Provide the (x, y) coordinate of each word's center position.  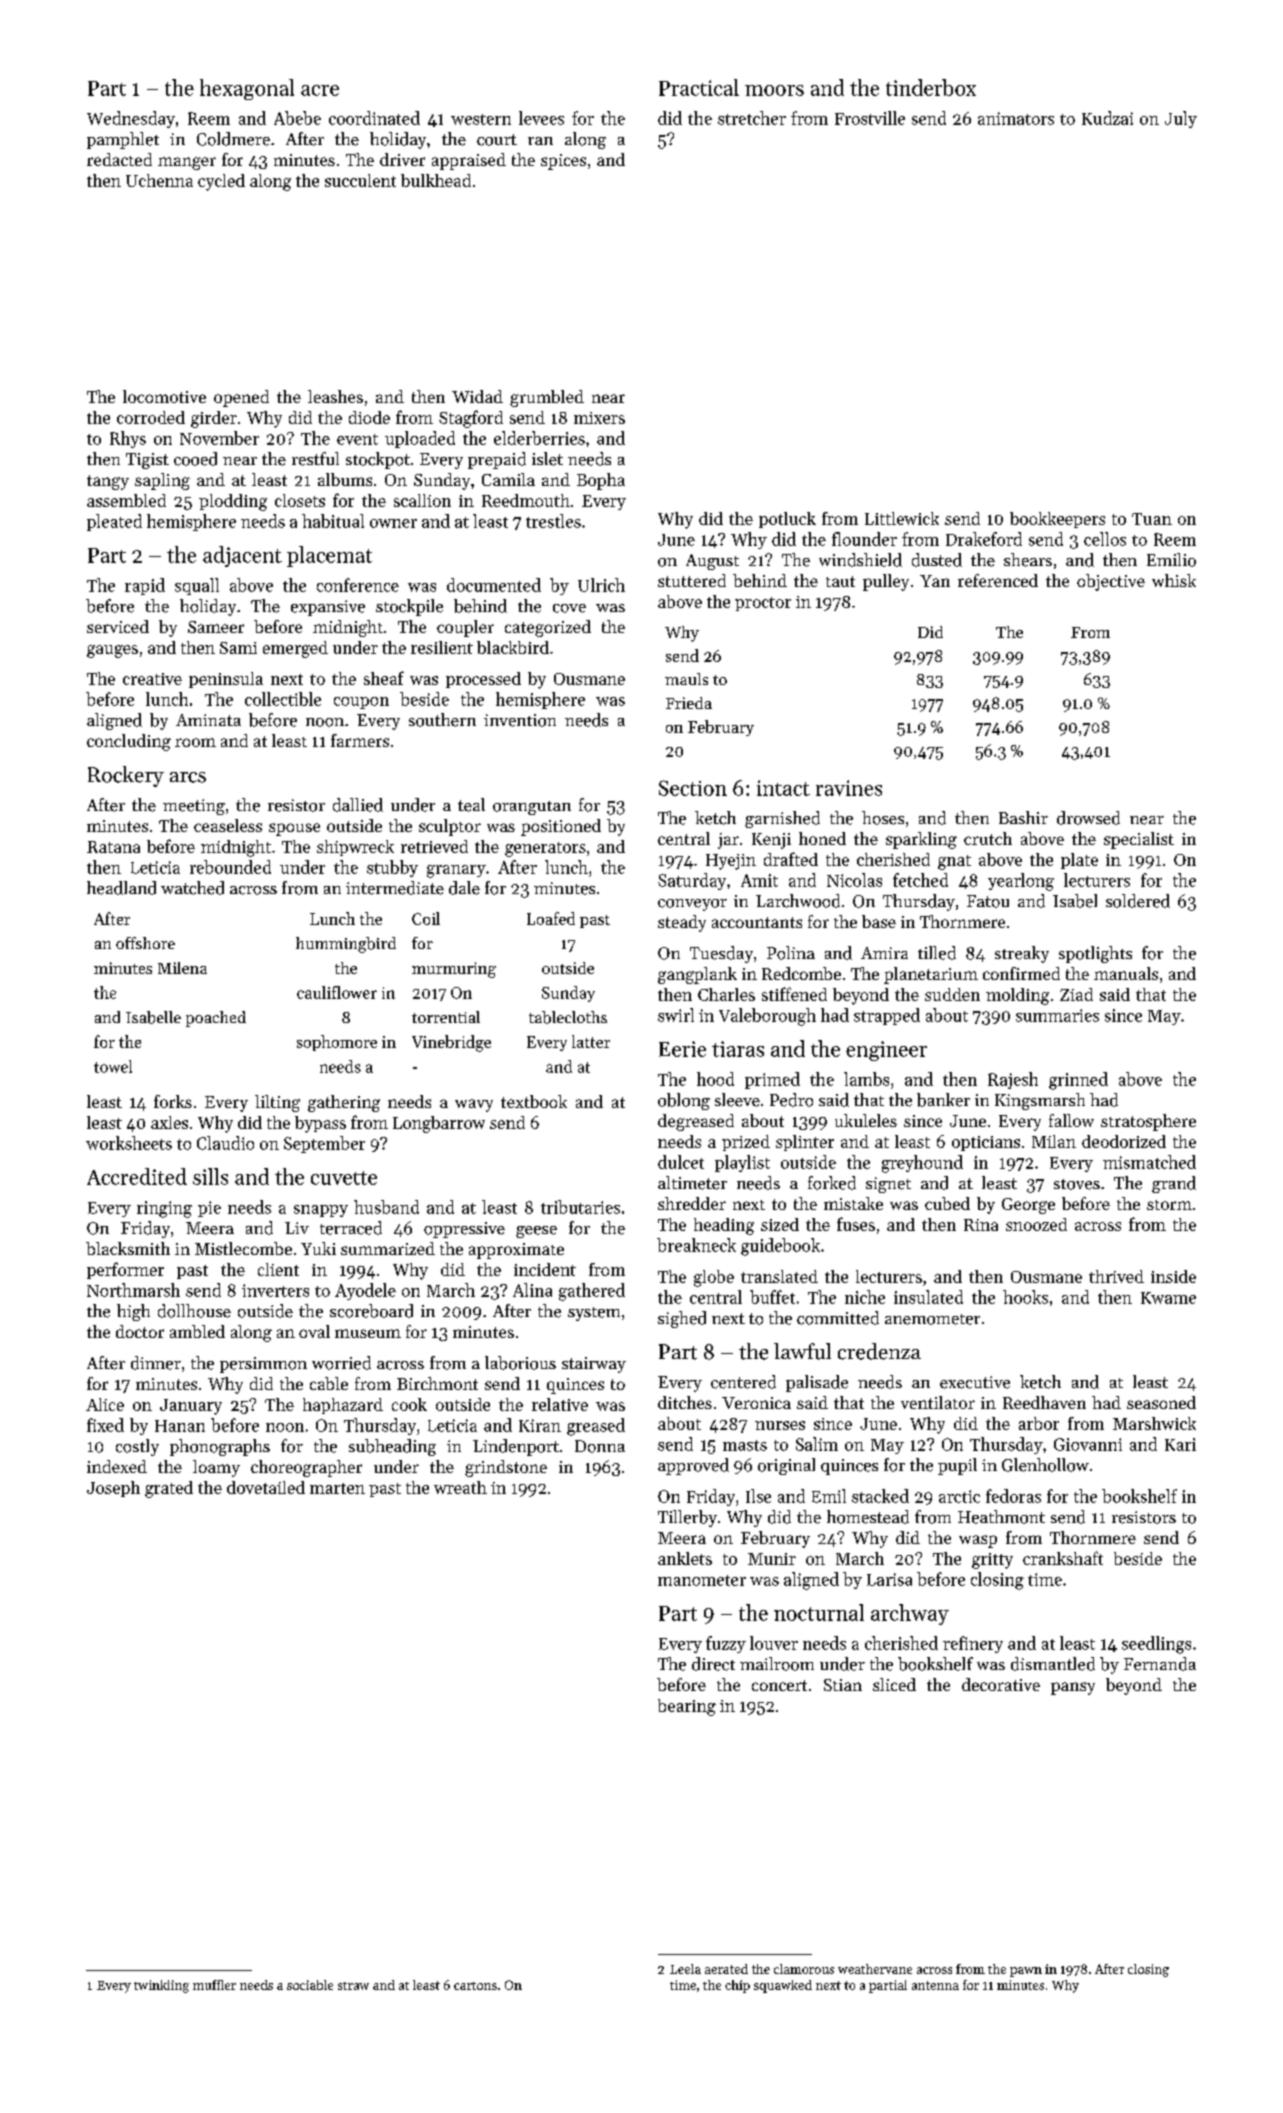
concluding (129, 742)
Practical (699, 87)
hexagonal (247, 89)
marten (337, 1488)
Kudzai (1107, 118)
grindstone (506, 1468)
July (1181, 119)
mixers (599, 418)
